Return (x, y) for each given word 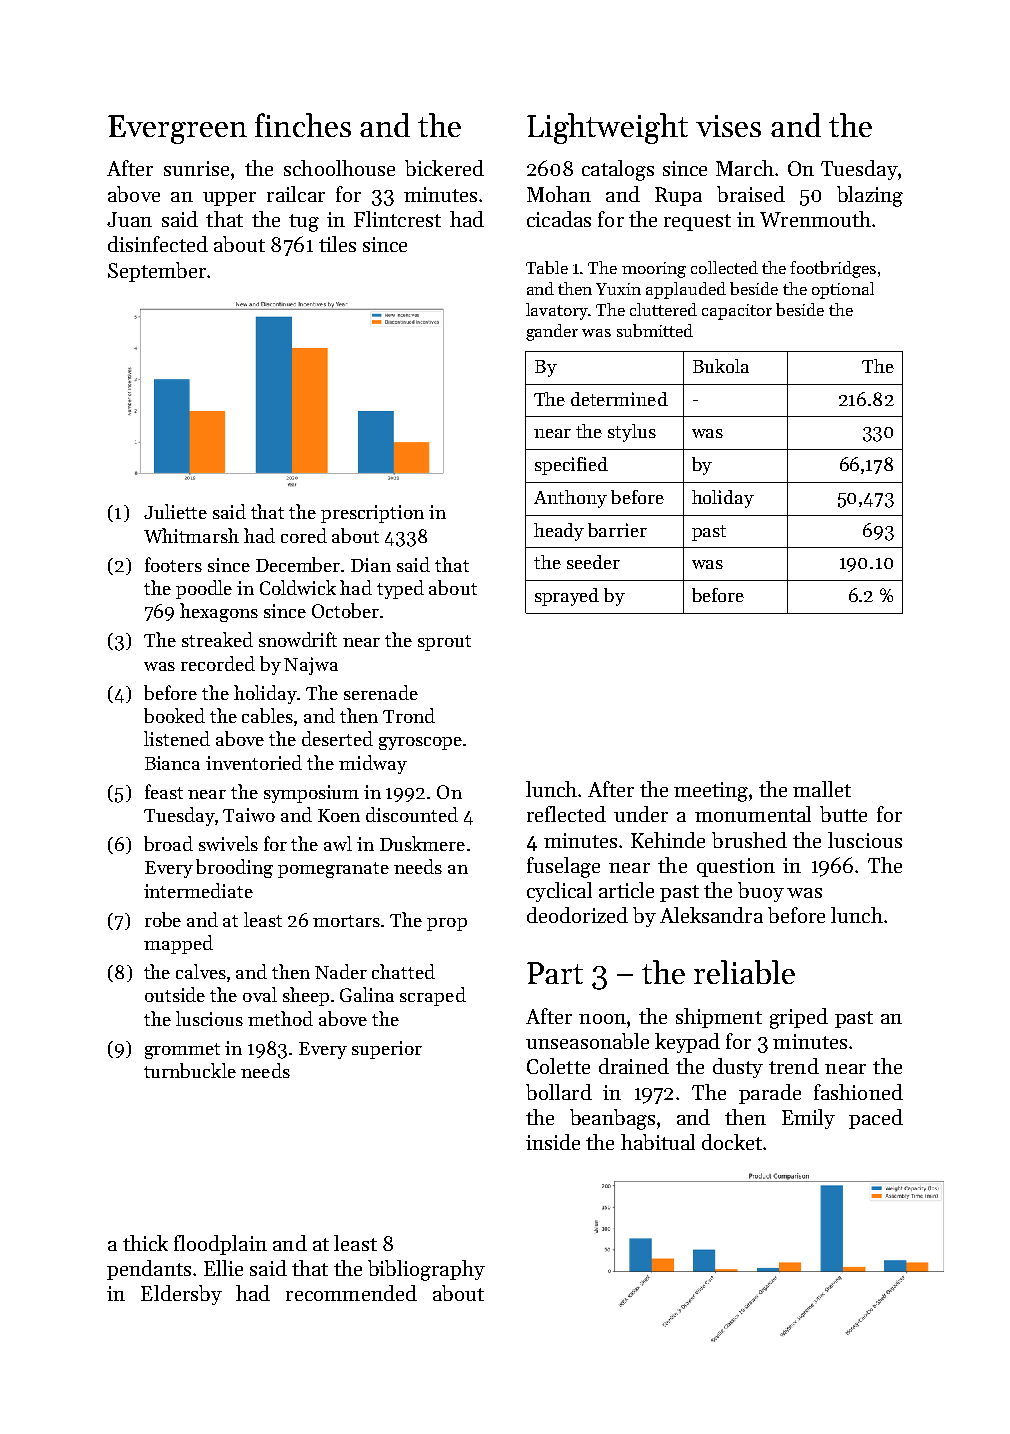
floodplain (220, 1245)
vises (728, 126)
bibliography (426, 1270)
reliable (744, 972)
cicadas (559, 219)
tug (304, 223)
